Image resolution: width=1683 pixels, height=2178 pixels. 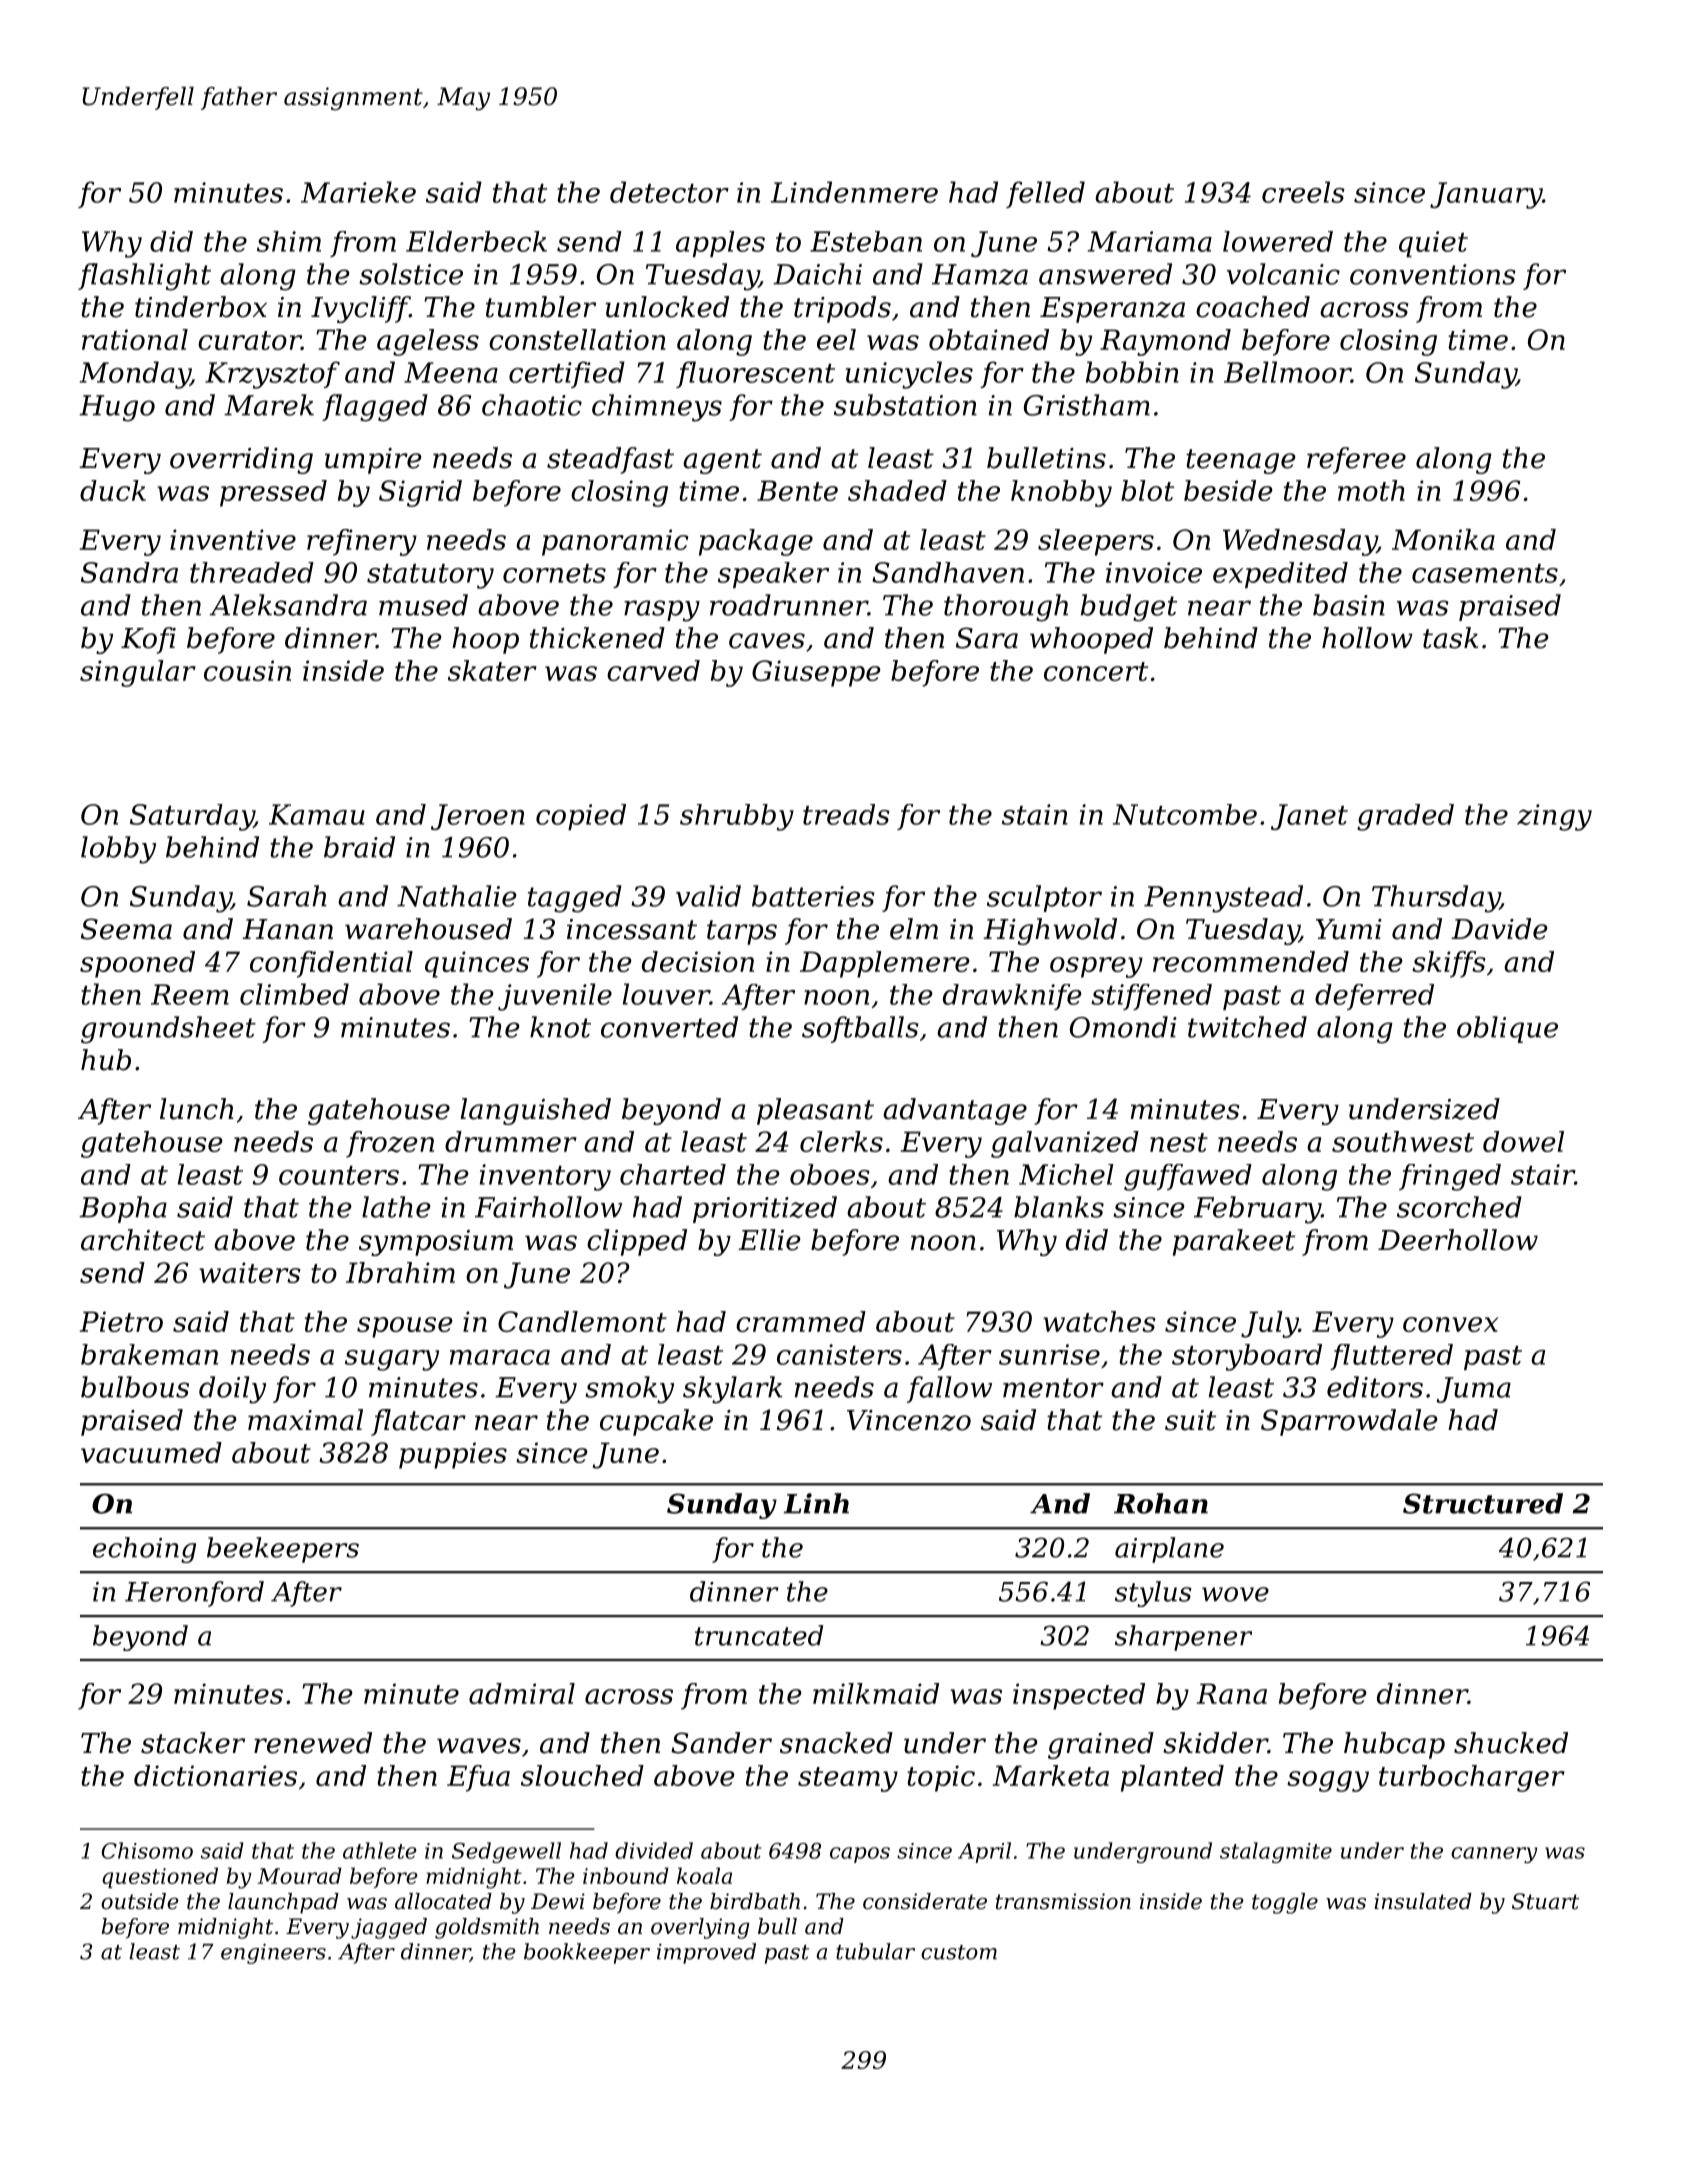 What do you see at coordinates (1303, 192) in the screenshot?
I see `creels` at bounding box center [1303, 192].
